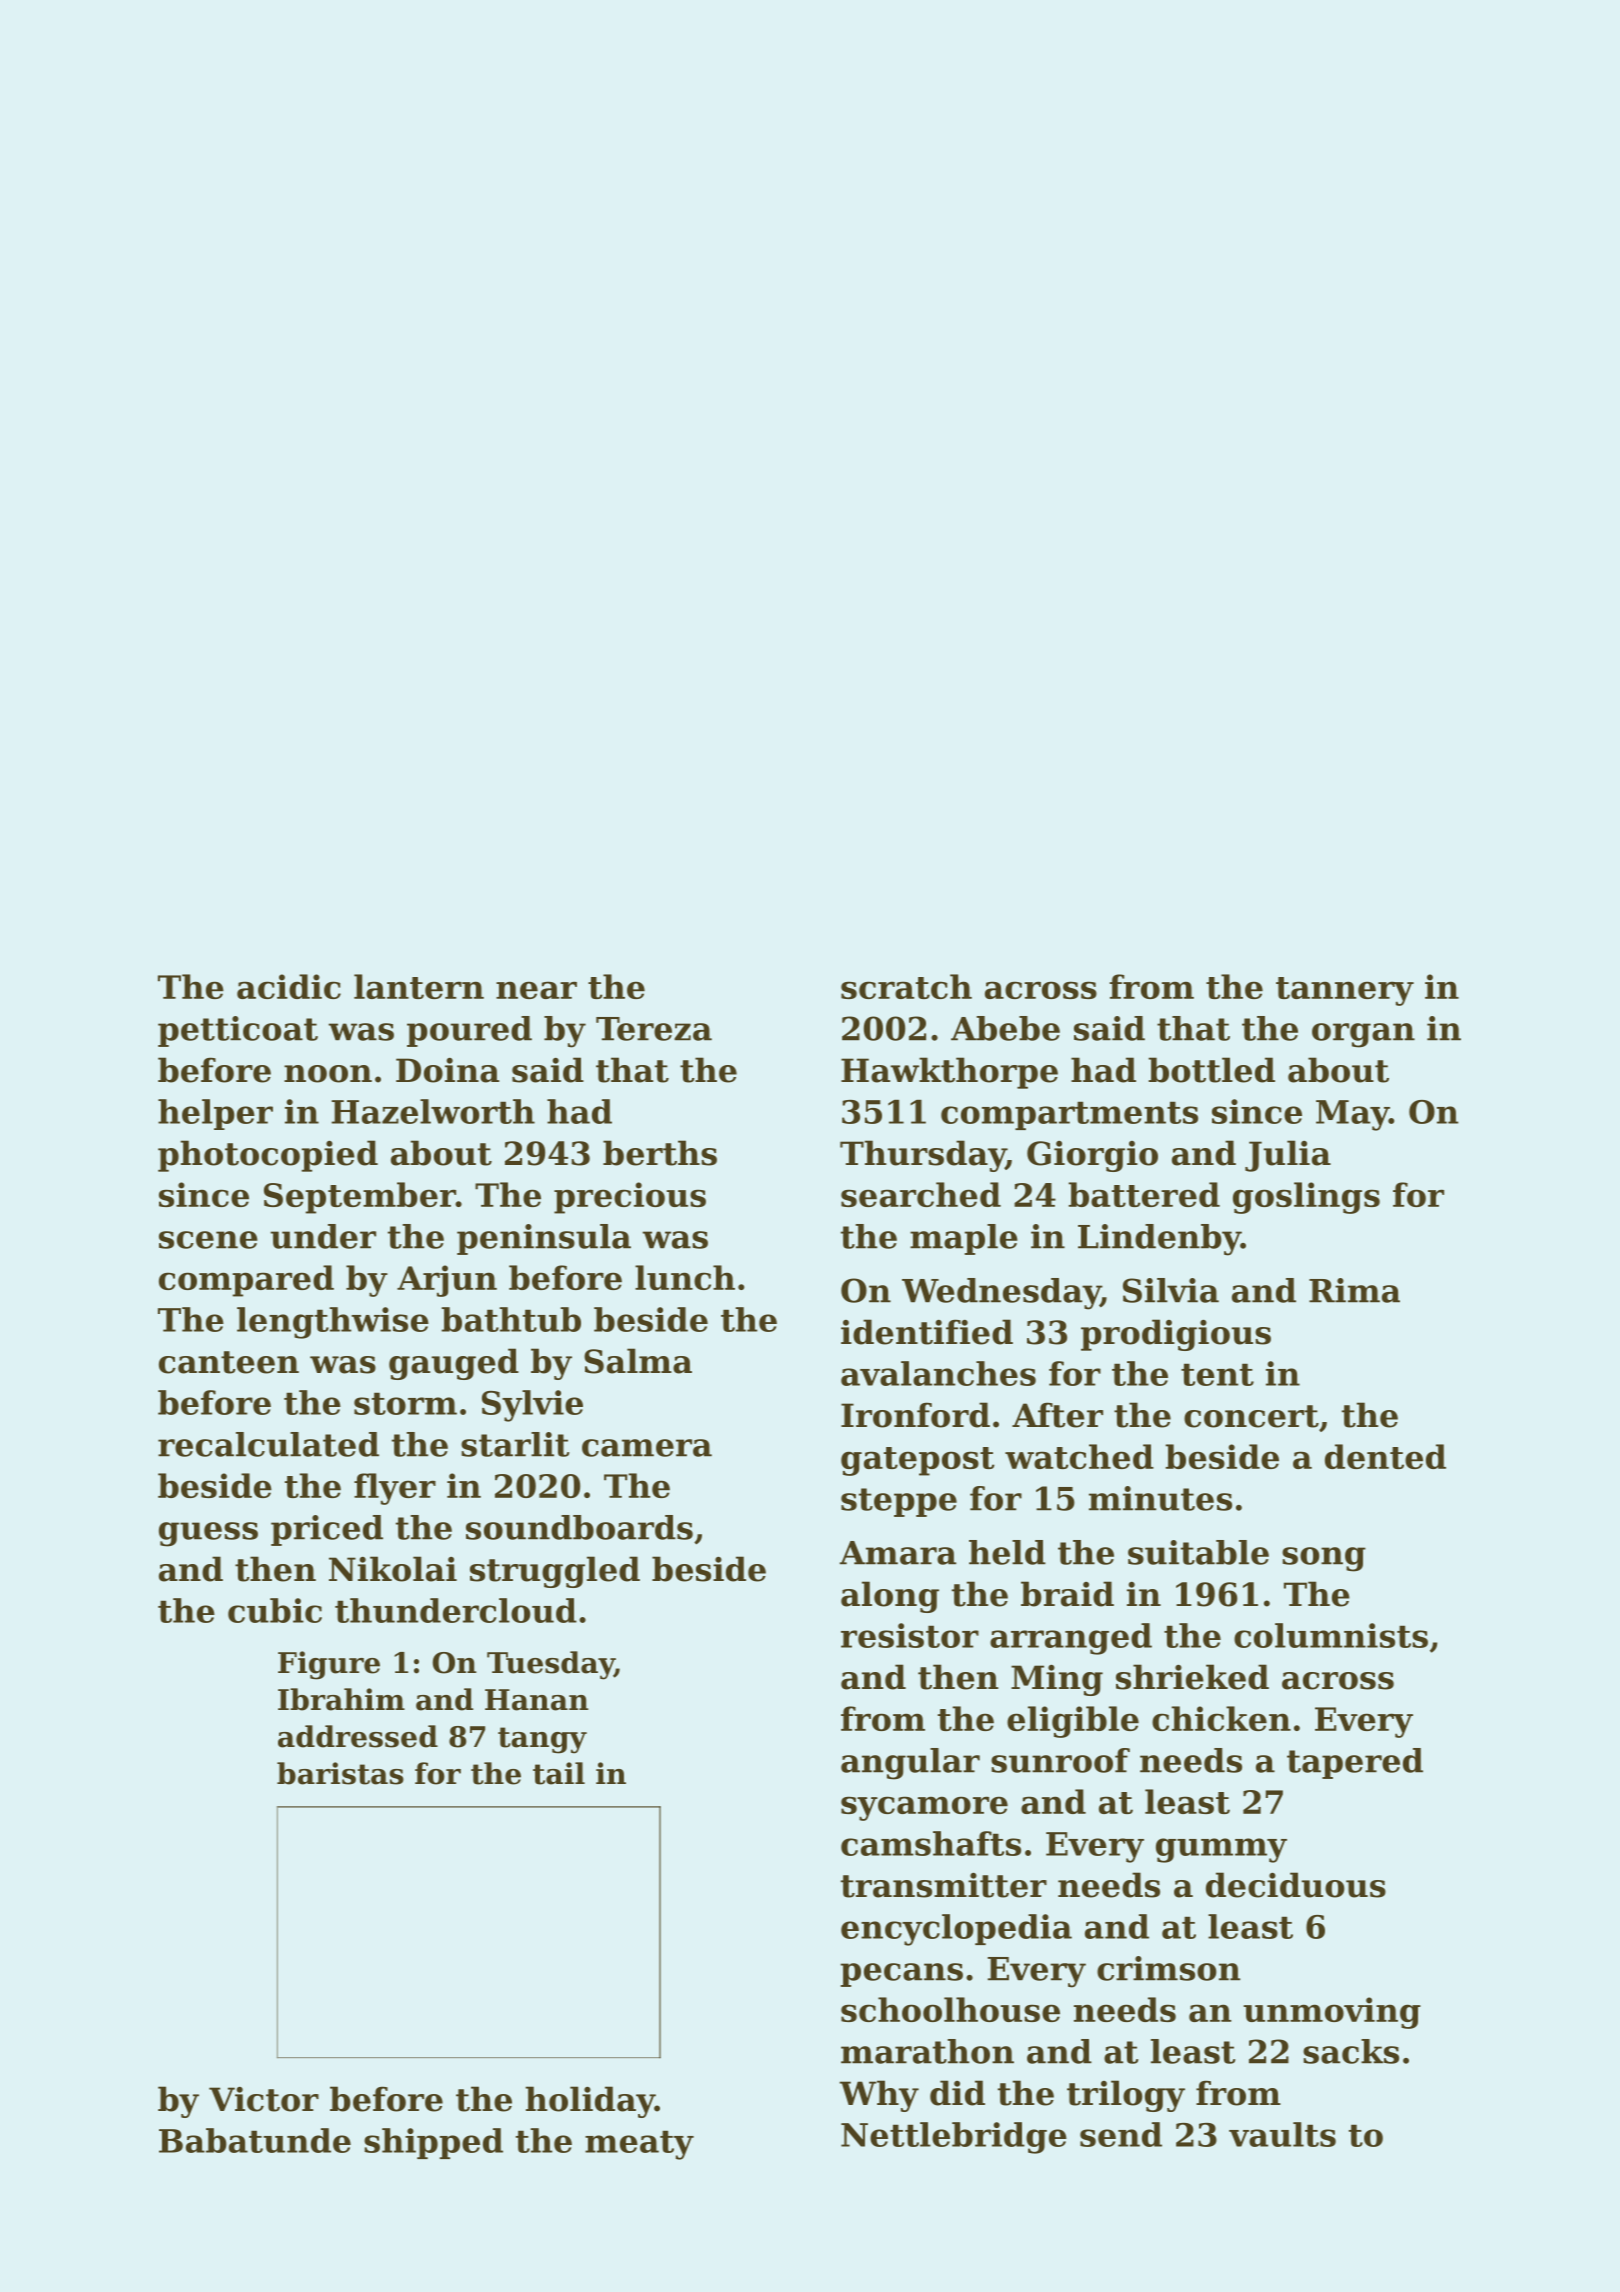 The width and height of the screenshot is (1620, 2292). What do you see at coordinates (536, 990) in the screenshot?
I see `near` at bounding box center [536, 990].
